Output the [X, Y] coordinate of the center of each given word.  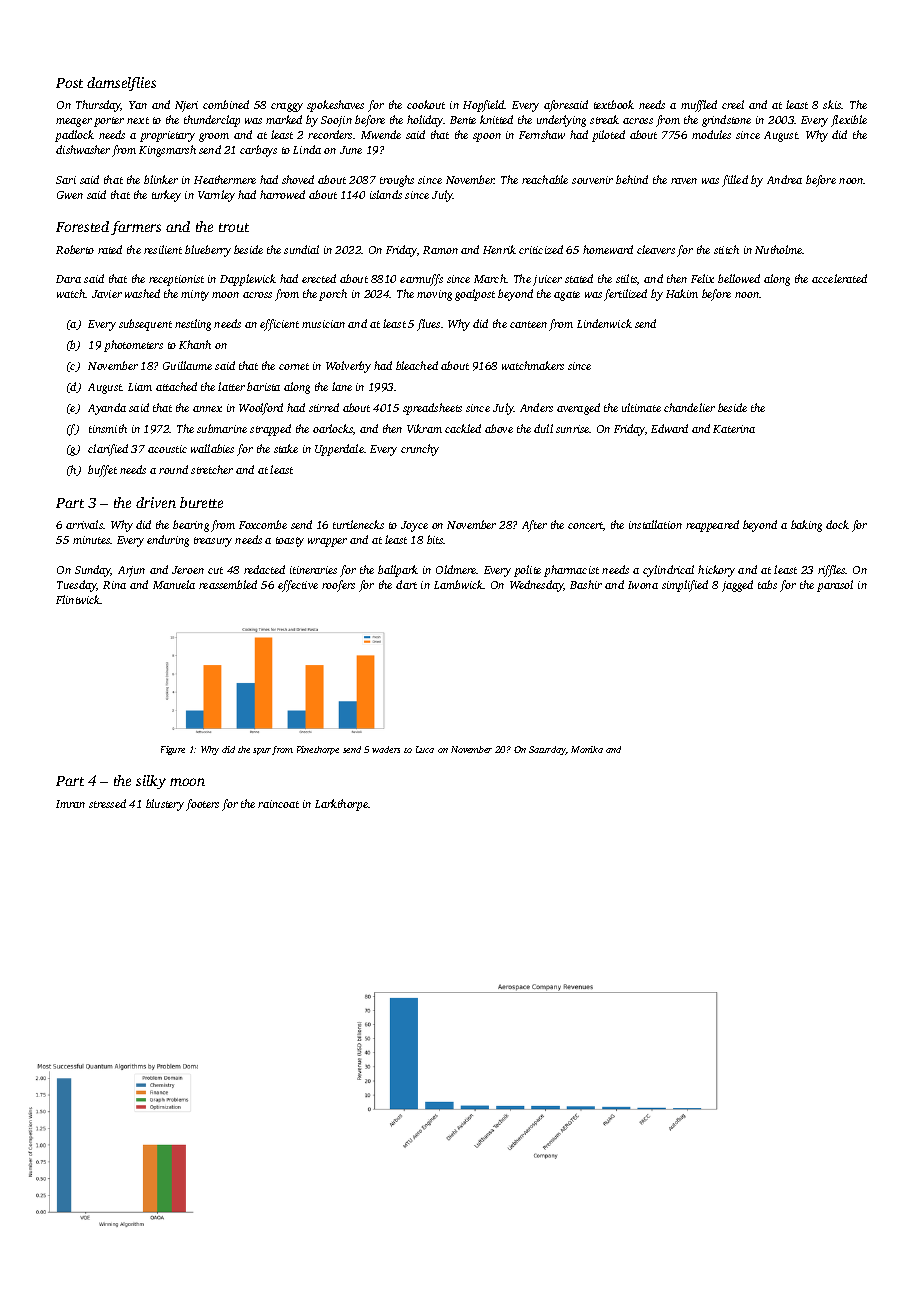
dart [406, 584]
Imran [70, 804]
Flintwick [78, 599]
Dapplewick [248, 280]
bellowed [739, 278]
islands [386, 194]
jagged [737, 586]
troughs [397, 181]
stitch [726, 249]
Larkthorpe [341, 805]
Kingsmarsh [167, 151]
